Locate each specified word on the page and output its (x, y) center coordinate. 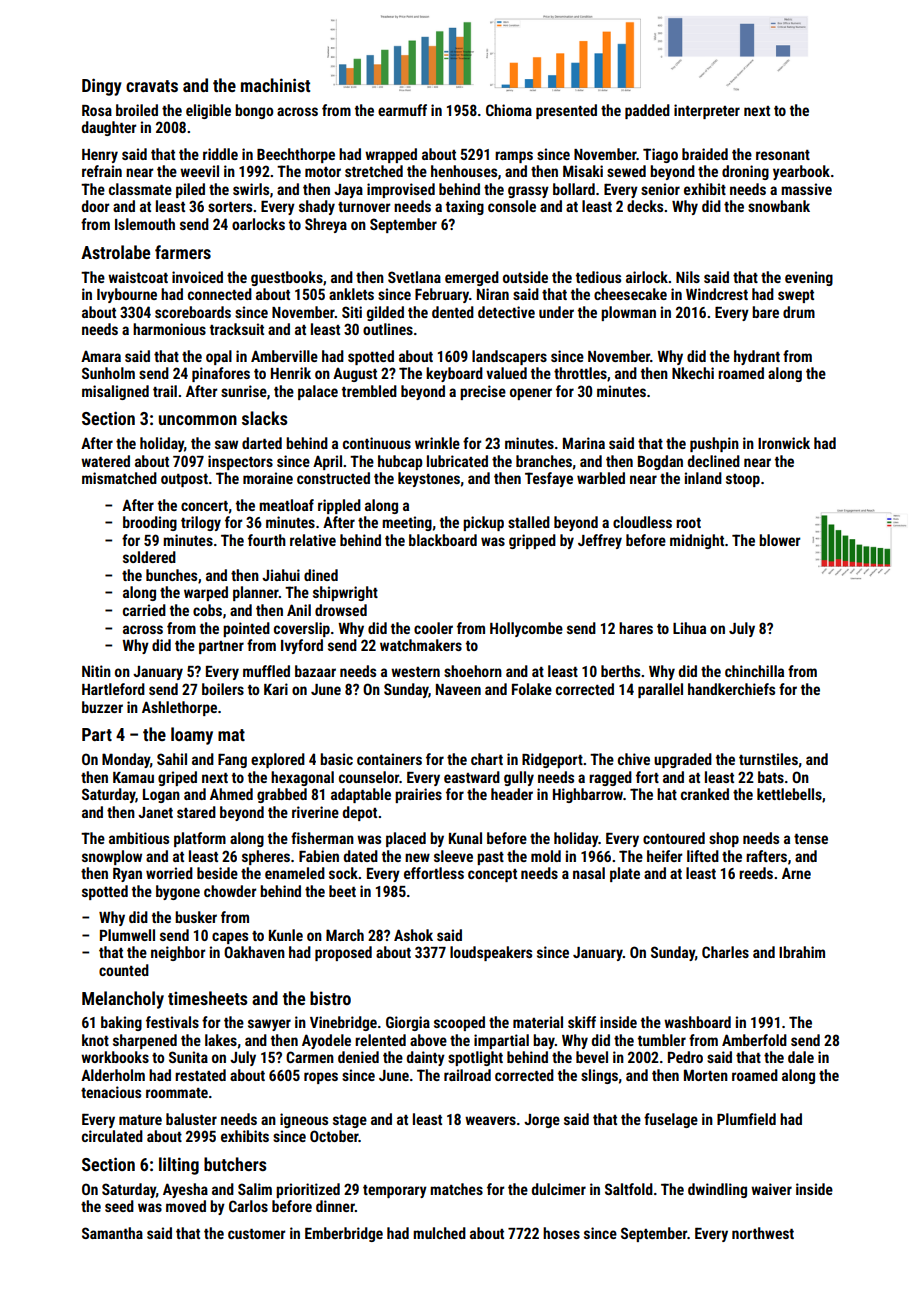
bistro (330, 998)
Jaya (348, 191)
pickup (483, 523)
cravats (152, 86)
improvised (401, 190)
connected (220, 294)
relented (380, 1040)
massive (806, 189)
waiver (771, 1189)
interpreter (707, 111)
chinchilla (754, 671)
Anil (299, 610)
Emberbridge (344, 1234)
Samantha (112, 1233)
